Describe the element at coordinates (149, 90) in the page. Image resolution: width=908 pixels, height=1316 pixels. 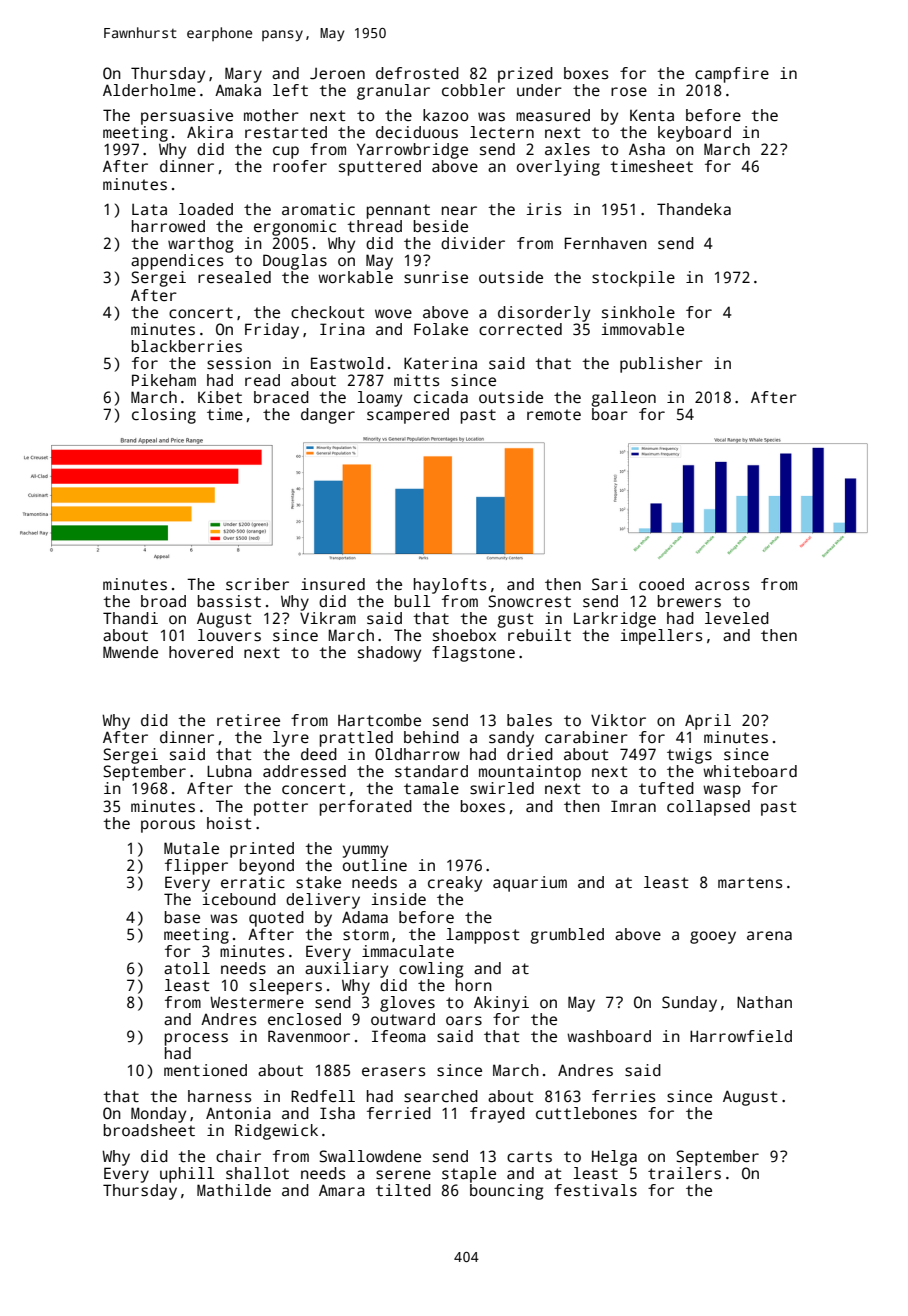
I see `Alderholme` at that location.
